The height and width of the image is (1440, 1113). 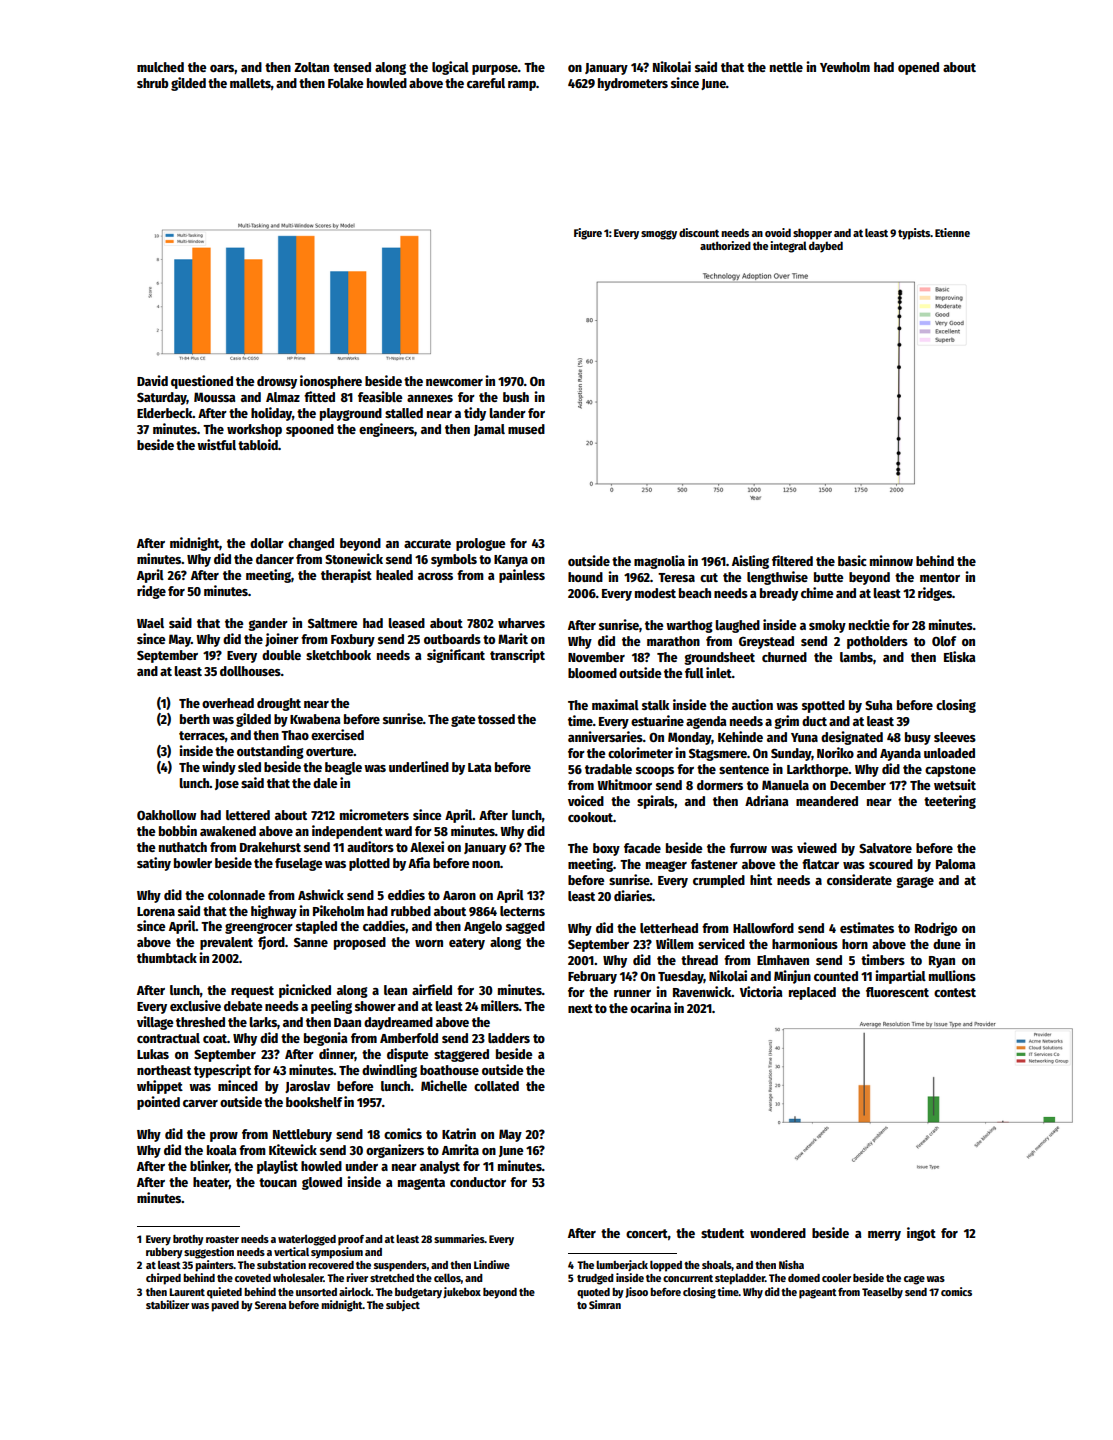 I want to click on wondered, so click(x=778, y=1233).
